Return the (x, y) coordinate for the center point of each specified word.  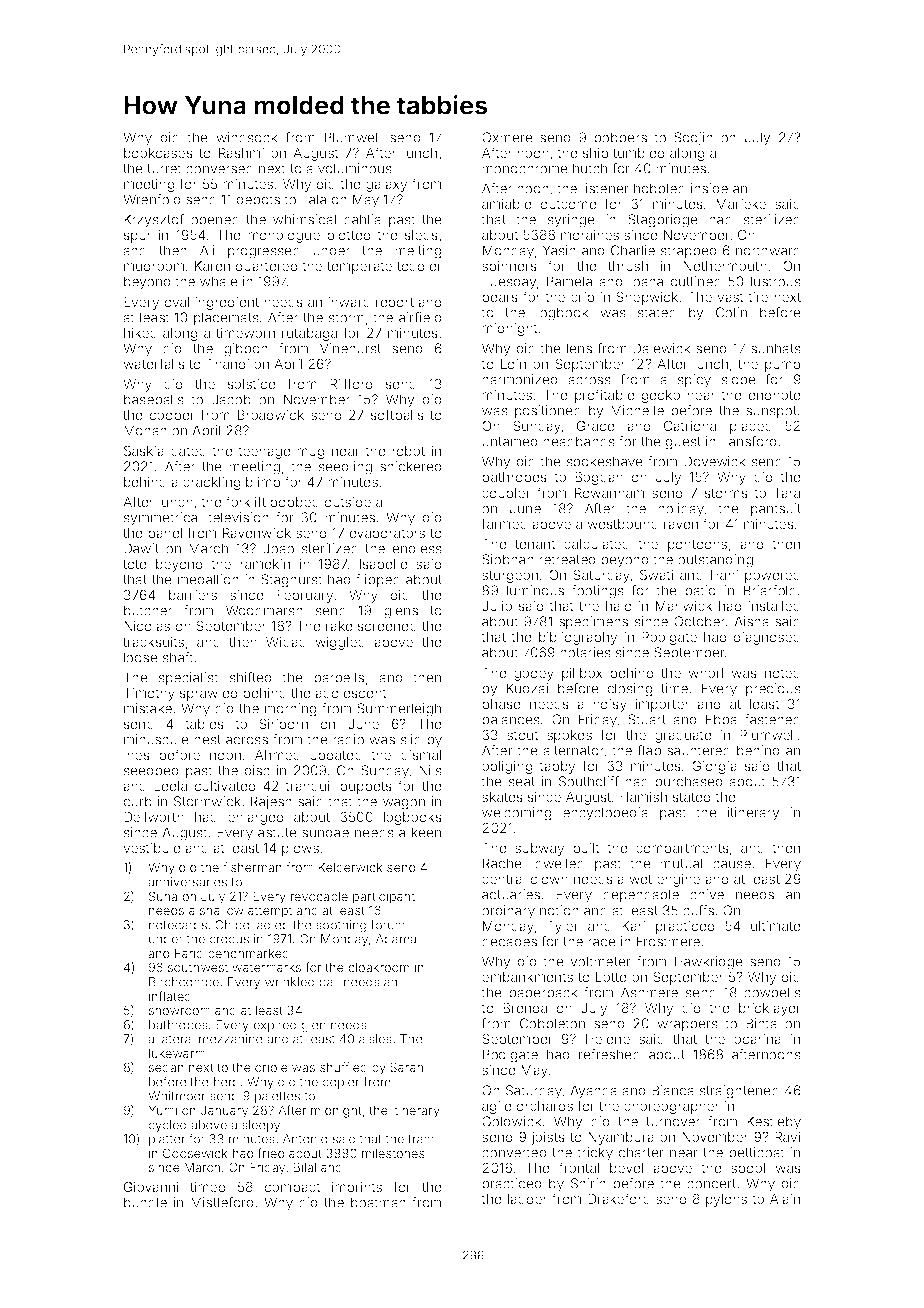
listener (605, 188)
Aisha (751, 621)
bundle (145, 1202)
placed (751, 427)
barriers (193, 594)
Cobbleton (552, 1023)
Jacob (231, 399)
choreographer (671, 1107)
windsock (247, 137)
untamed (509, 441)
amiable (507, 203)
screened (387, 626)
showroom (179, 1010)
